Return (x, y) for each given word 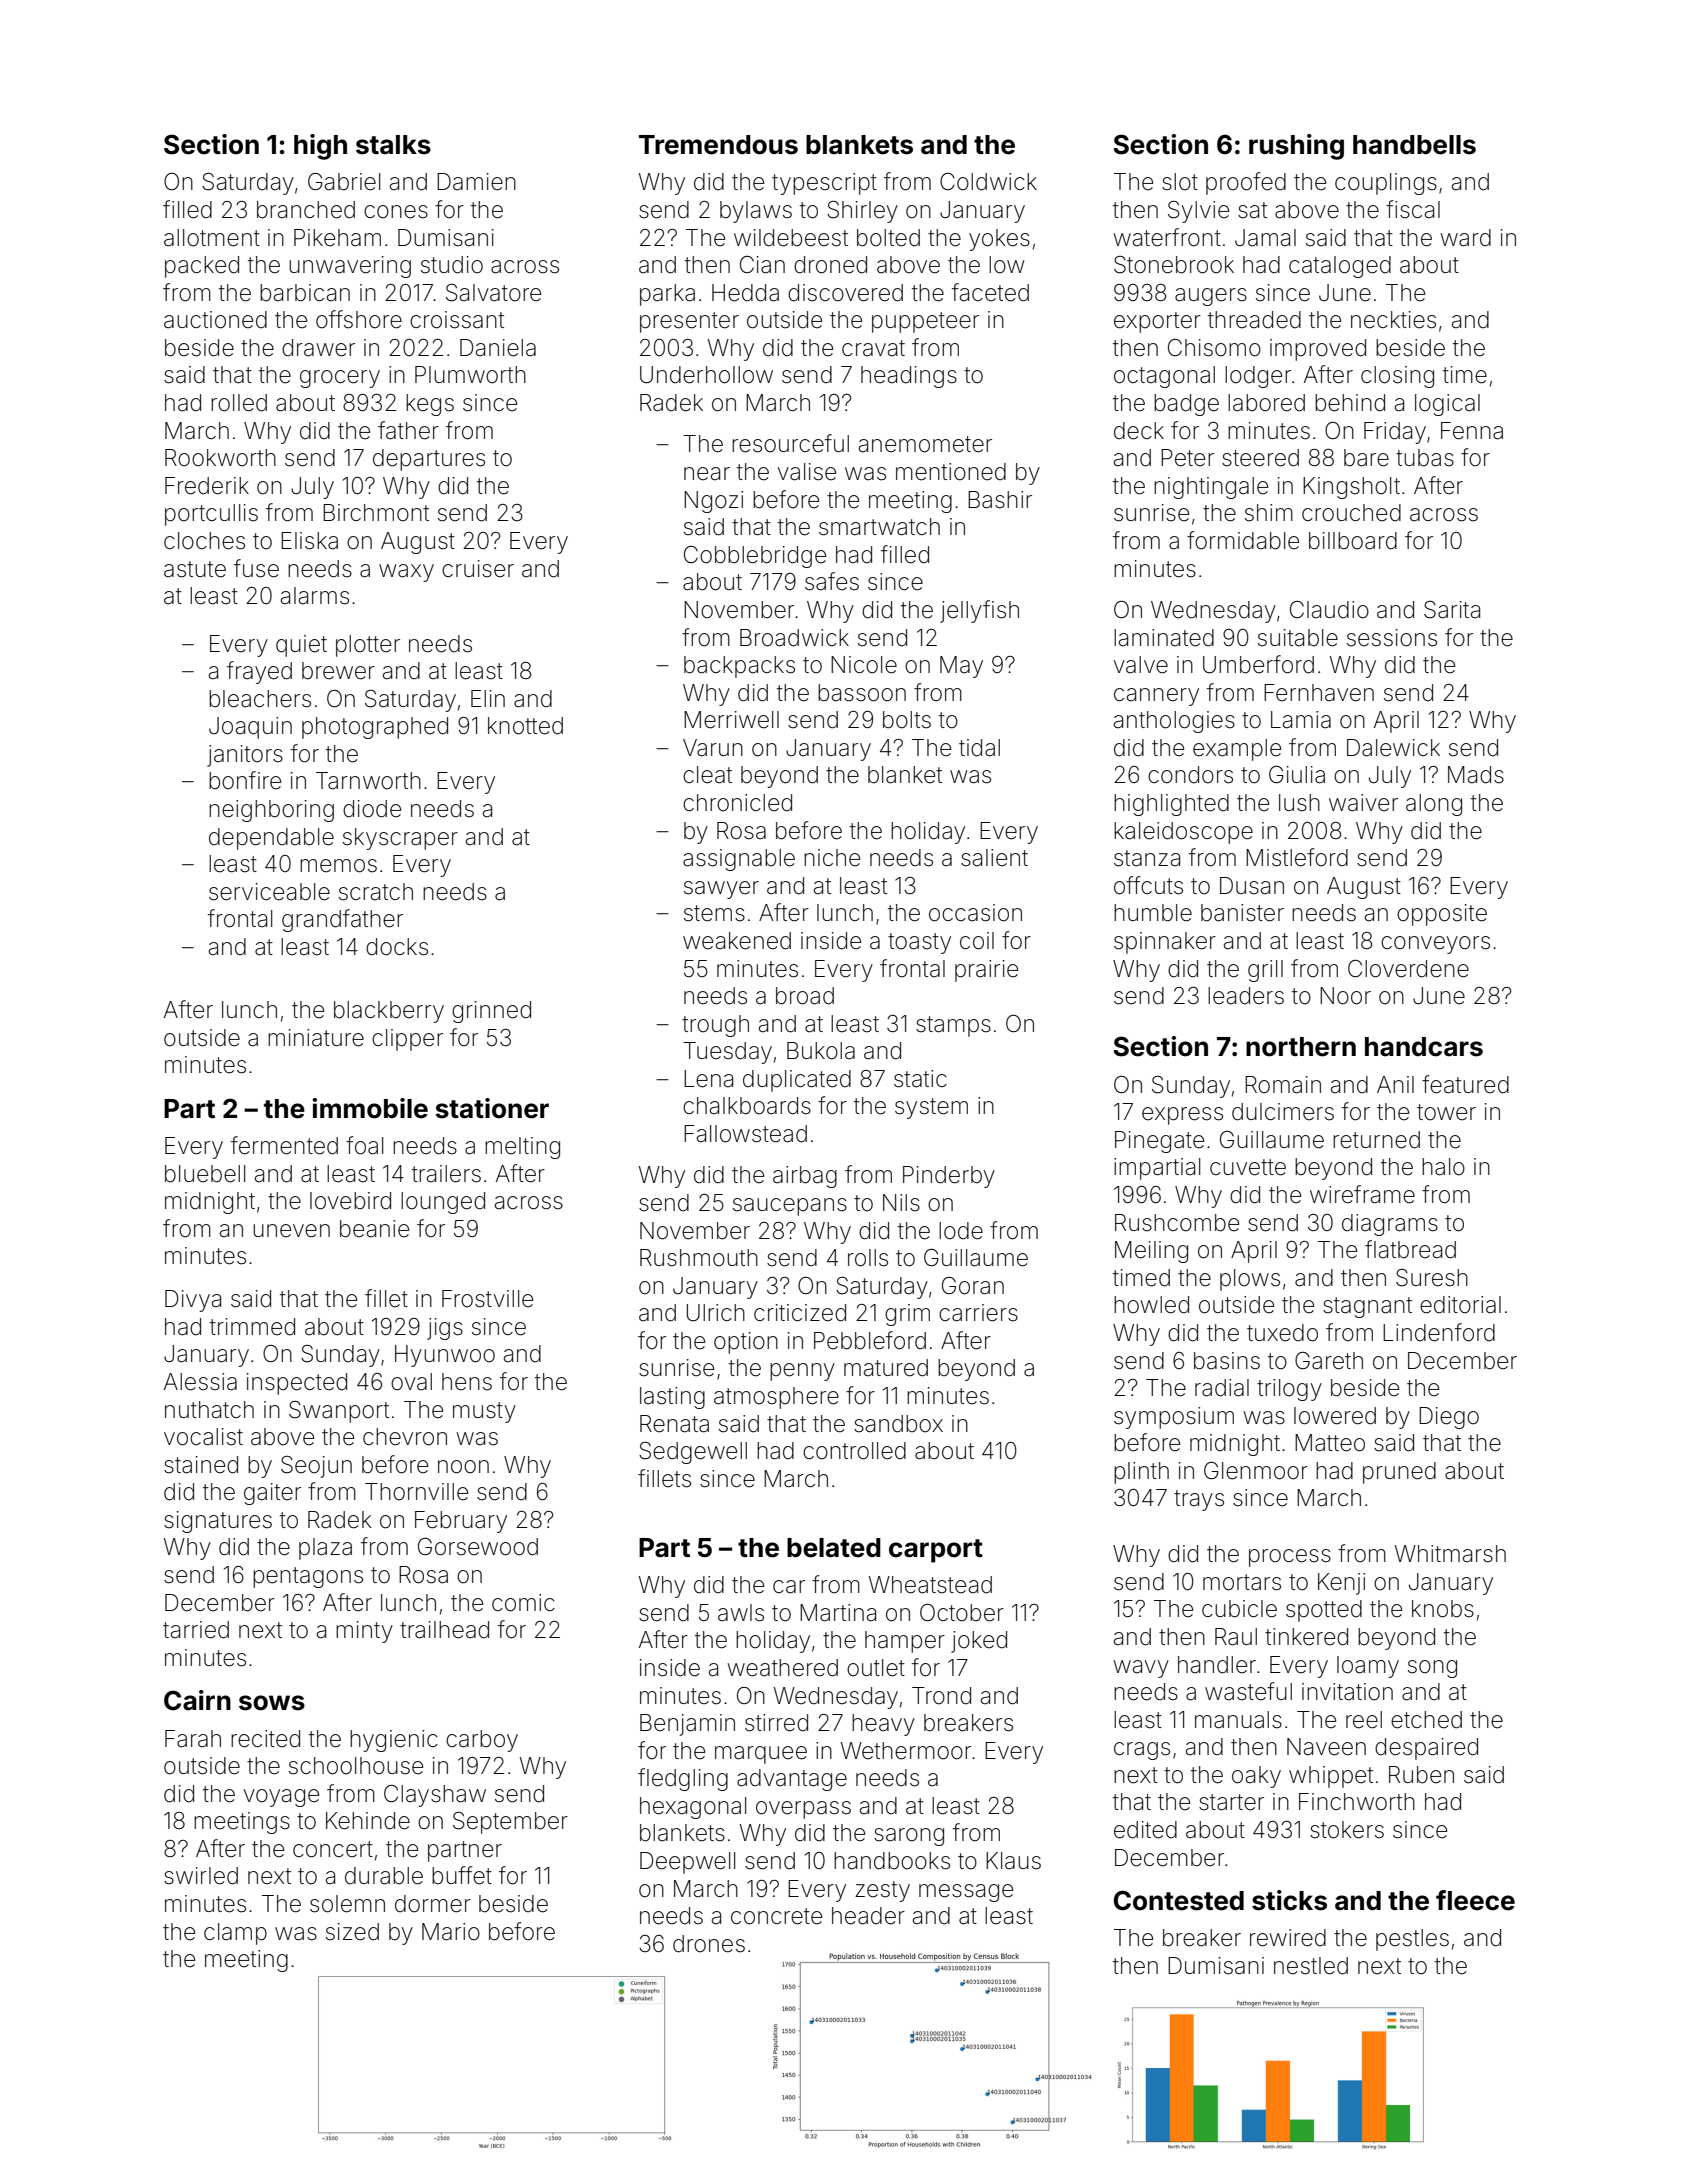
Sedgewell (693, 1452)
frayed (259, 672)
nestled (1311, 1966)
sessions (1392, 638)
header (868, 1916)
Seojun (316, 1467)
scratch (376, 892)
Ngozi (713, 502)
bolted (888, 238)
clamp (235, 1934)
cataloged (1340, 267)
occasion (975, 913)
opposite (1442, 915)
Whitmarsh (1450, 1554)
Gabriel (344, 182)
